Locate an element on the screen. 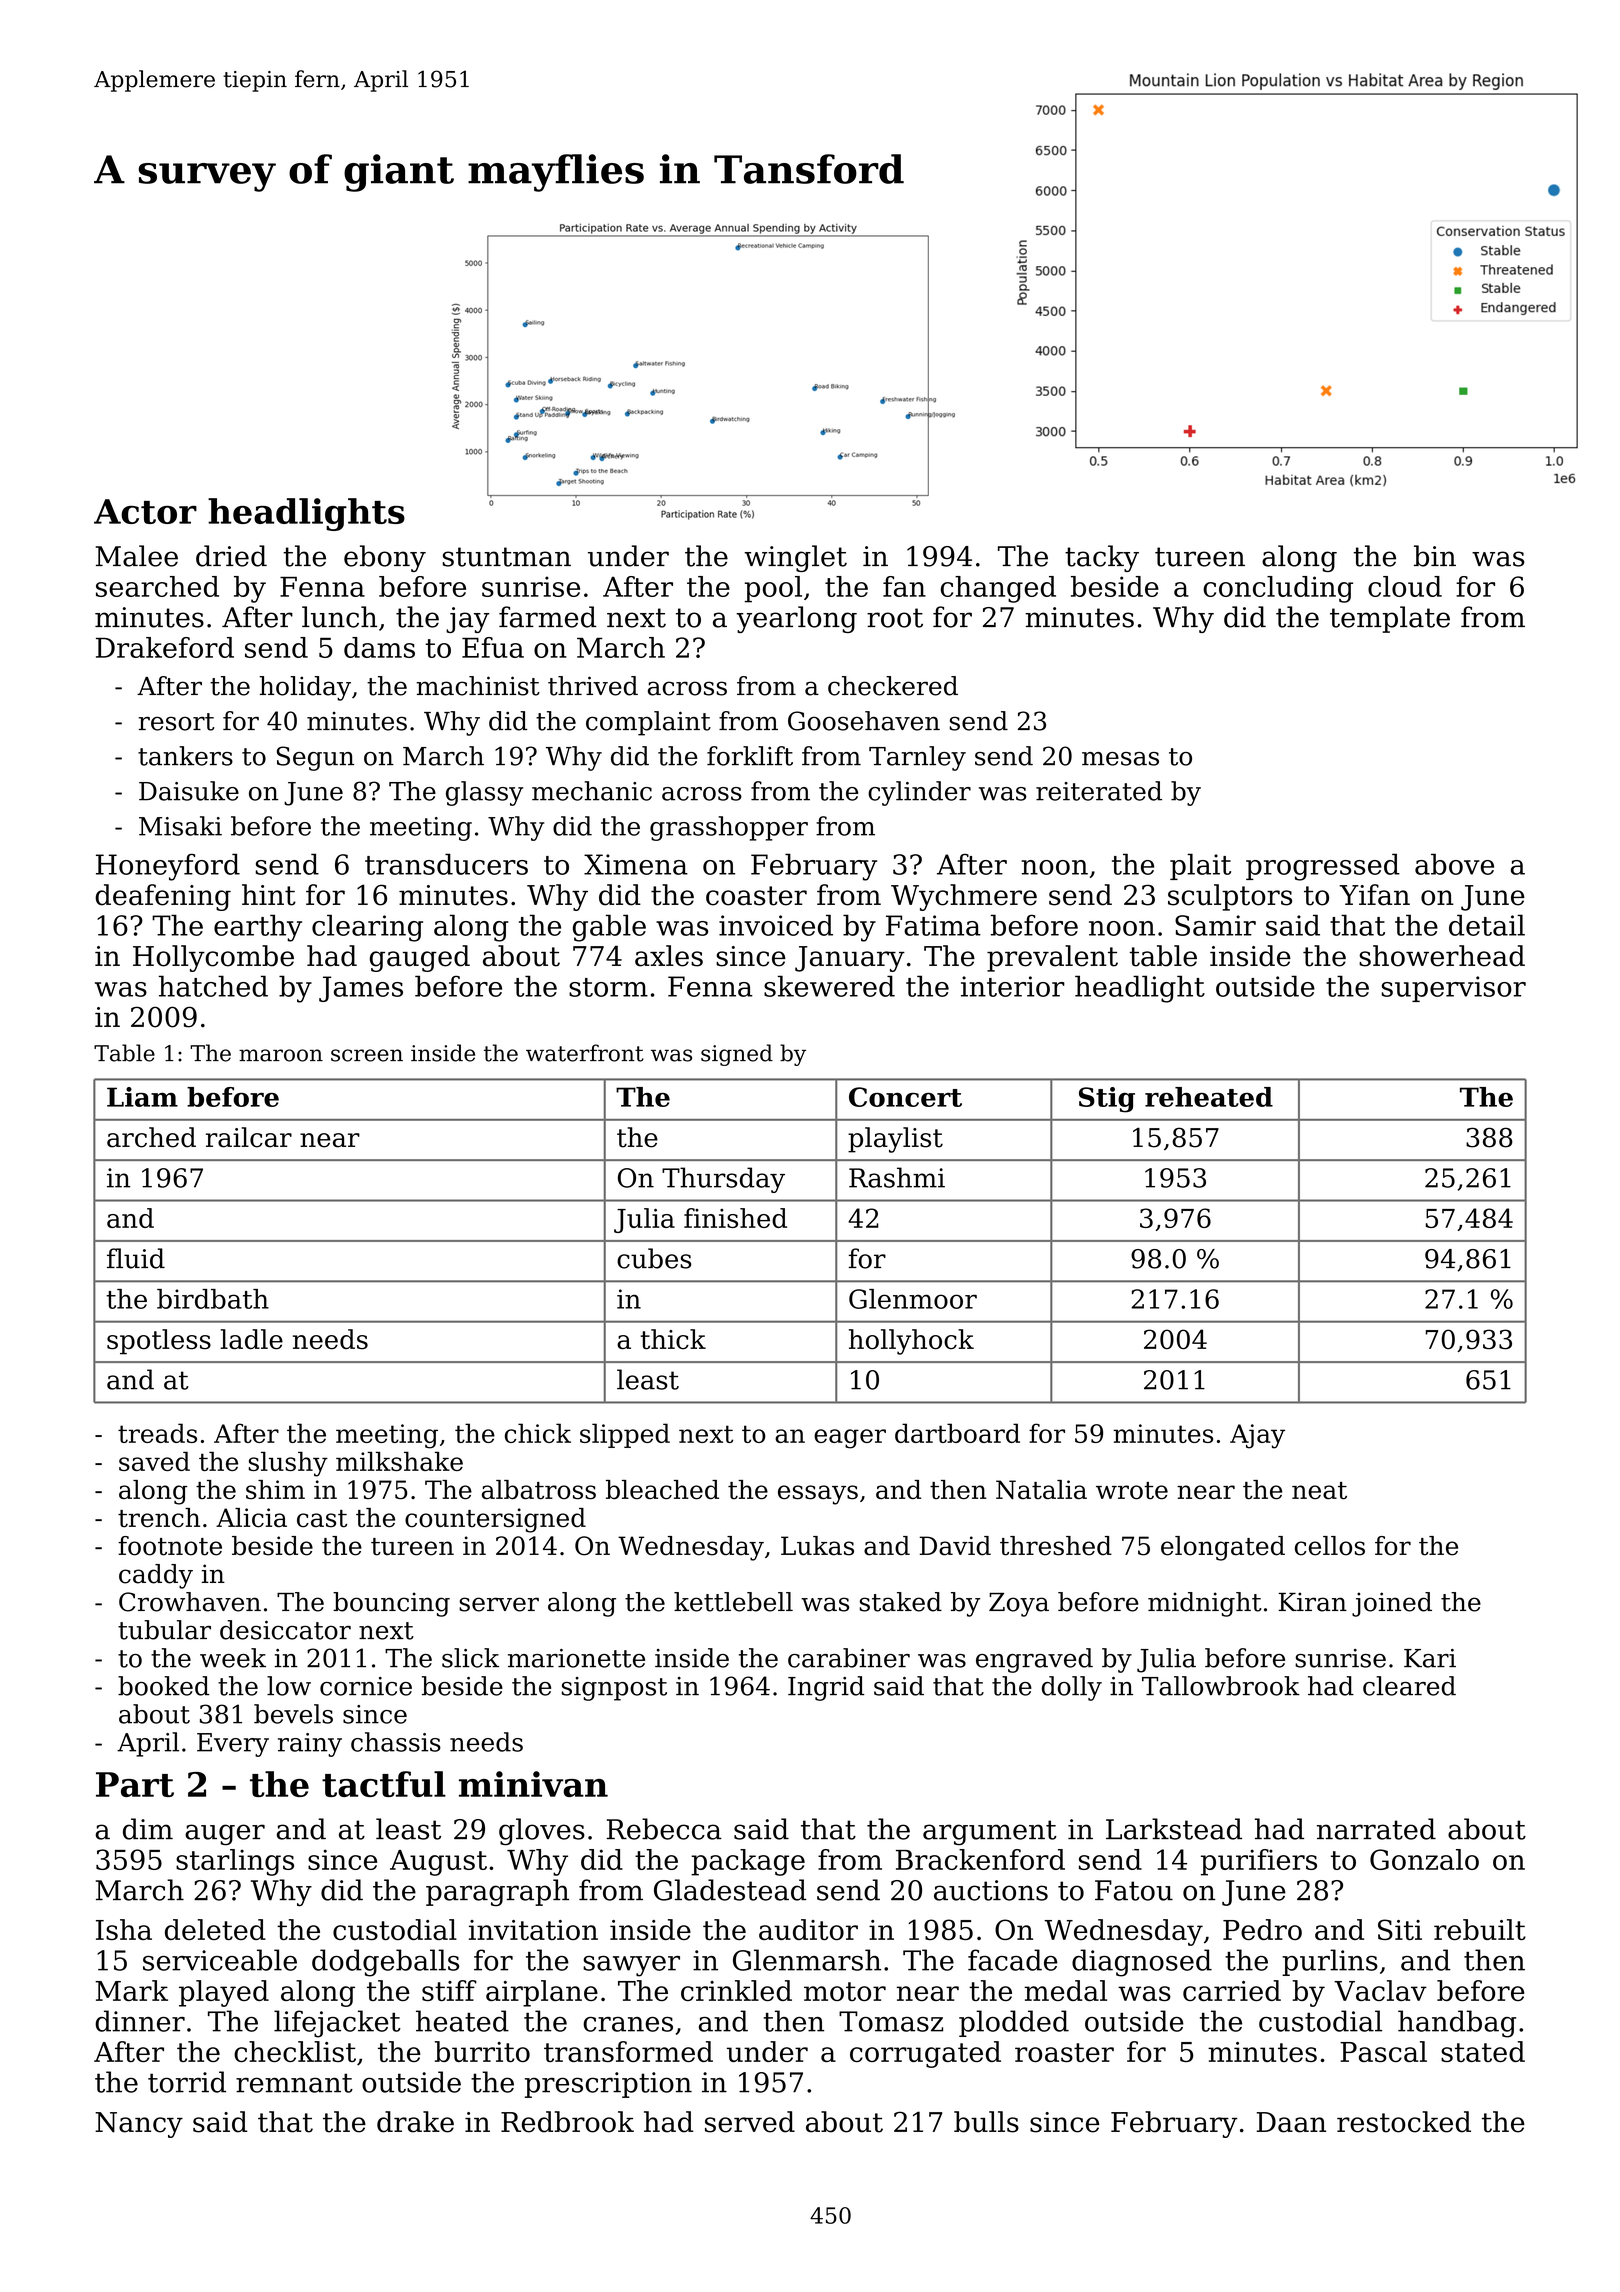 This screenshot has height=2292, width=1620. thick is located at coordinates (673, 1339).
